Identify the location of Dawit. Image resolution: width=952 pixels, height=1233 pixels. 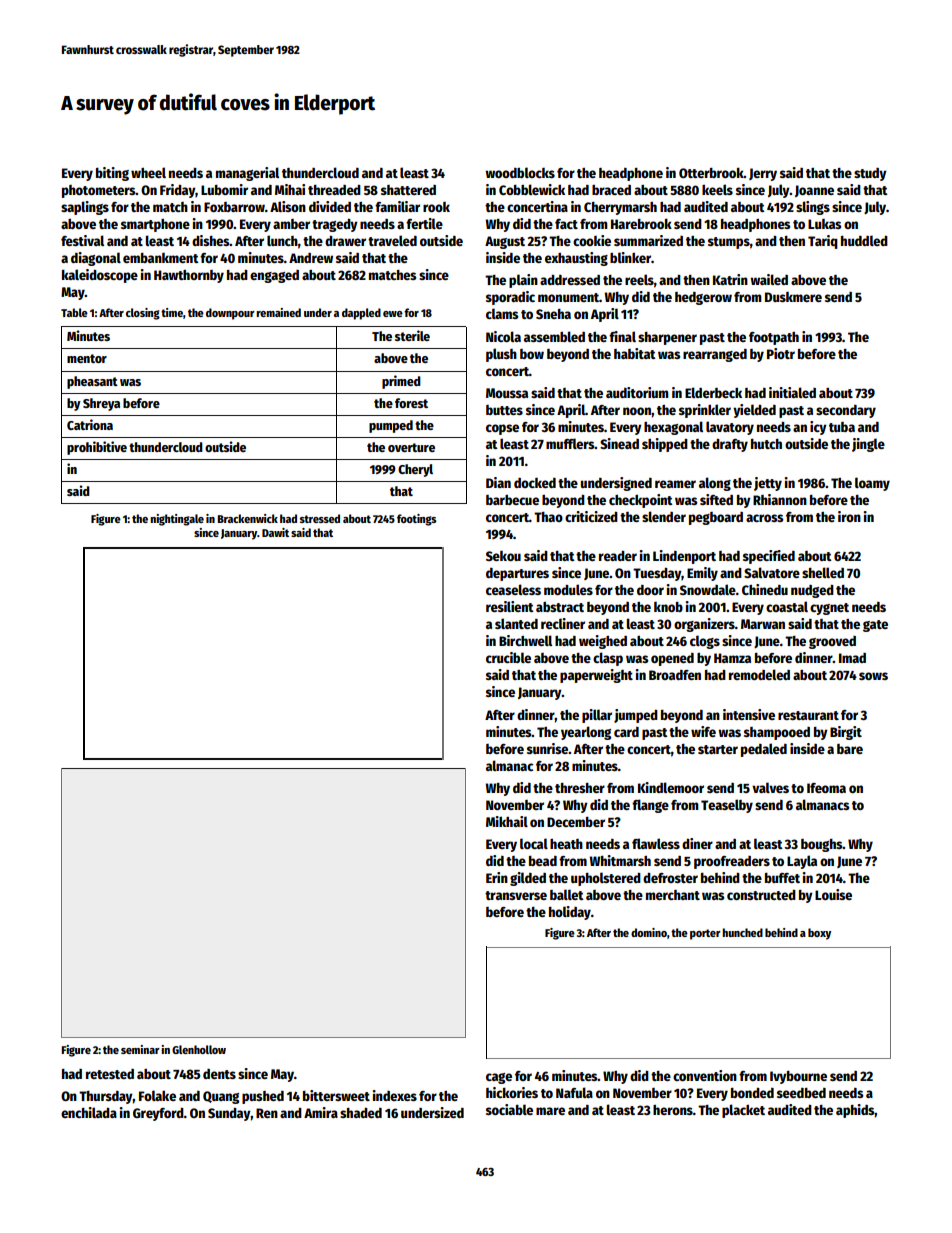
(275, 532).
